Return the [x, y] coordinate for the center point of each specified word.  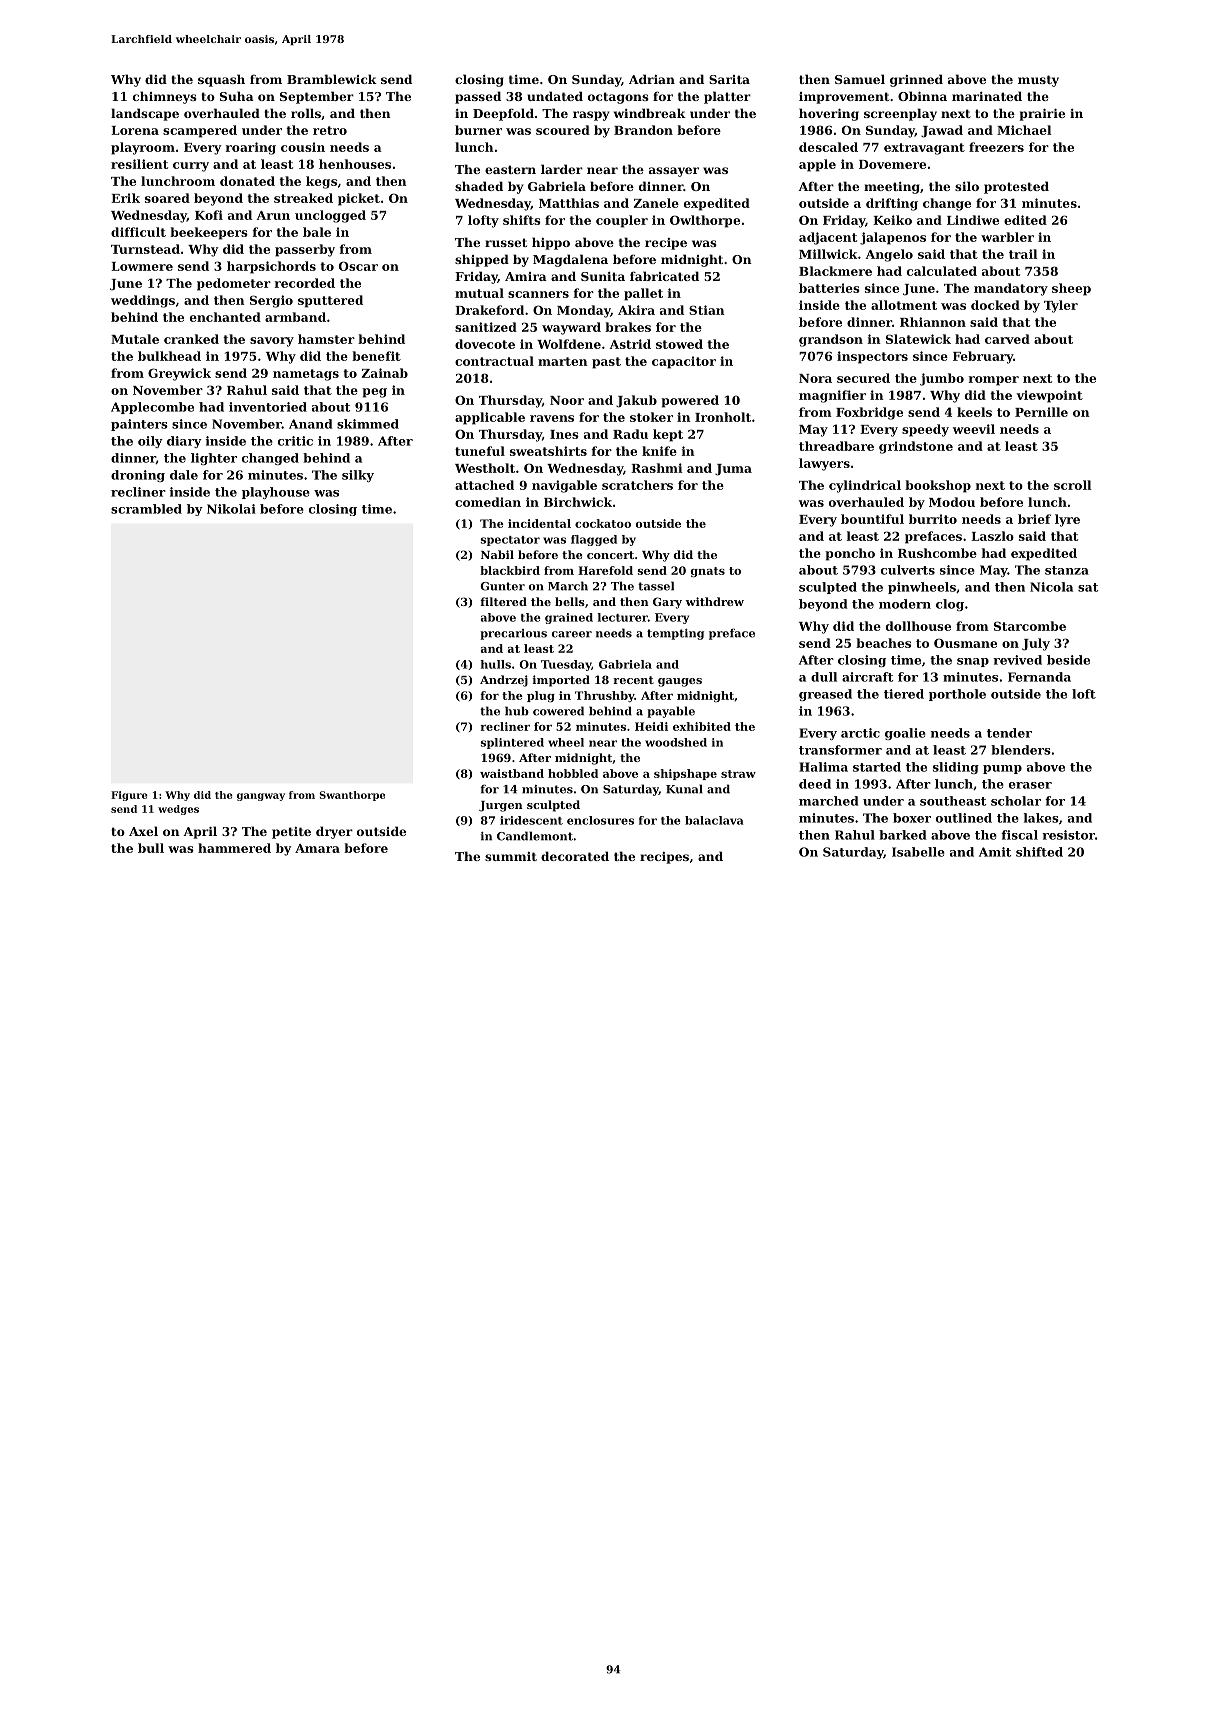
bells [570, 601]
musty [1038, 81]
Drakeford [489, 310]
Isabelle [918, 852]
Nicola [1051, 587]
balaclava [714, 820]
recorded [305, 283]
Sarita [729, 79]
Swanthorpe [352, 796]
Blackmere [835, 271]
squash [221, 80]
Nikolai [231, 509]
